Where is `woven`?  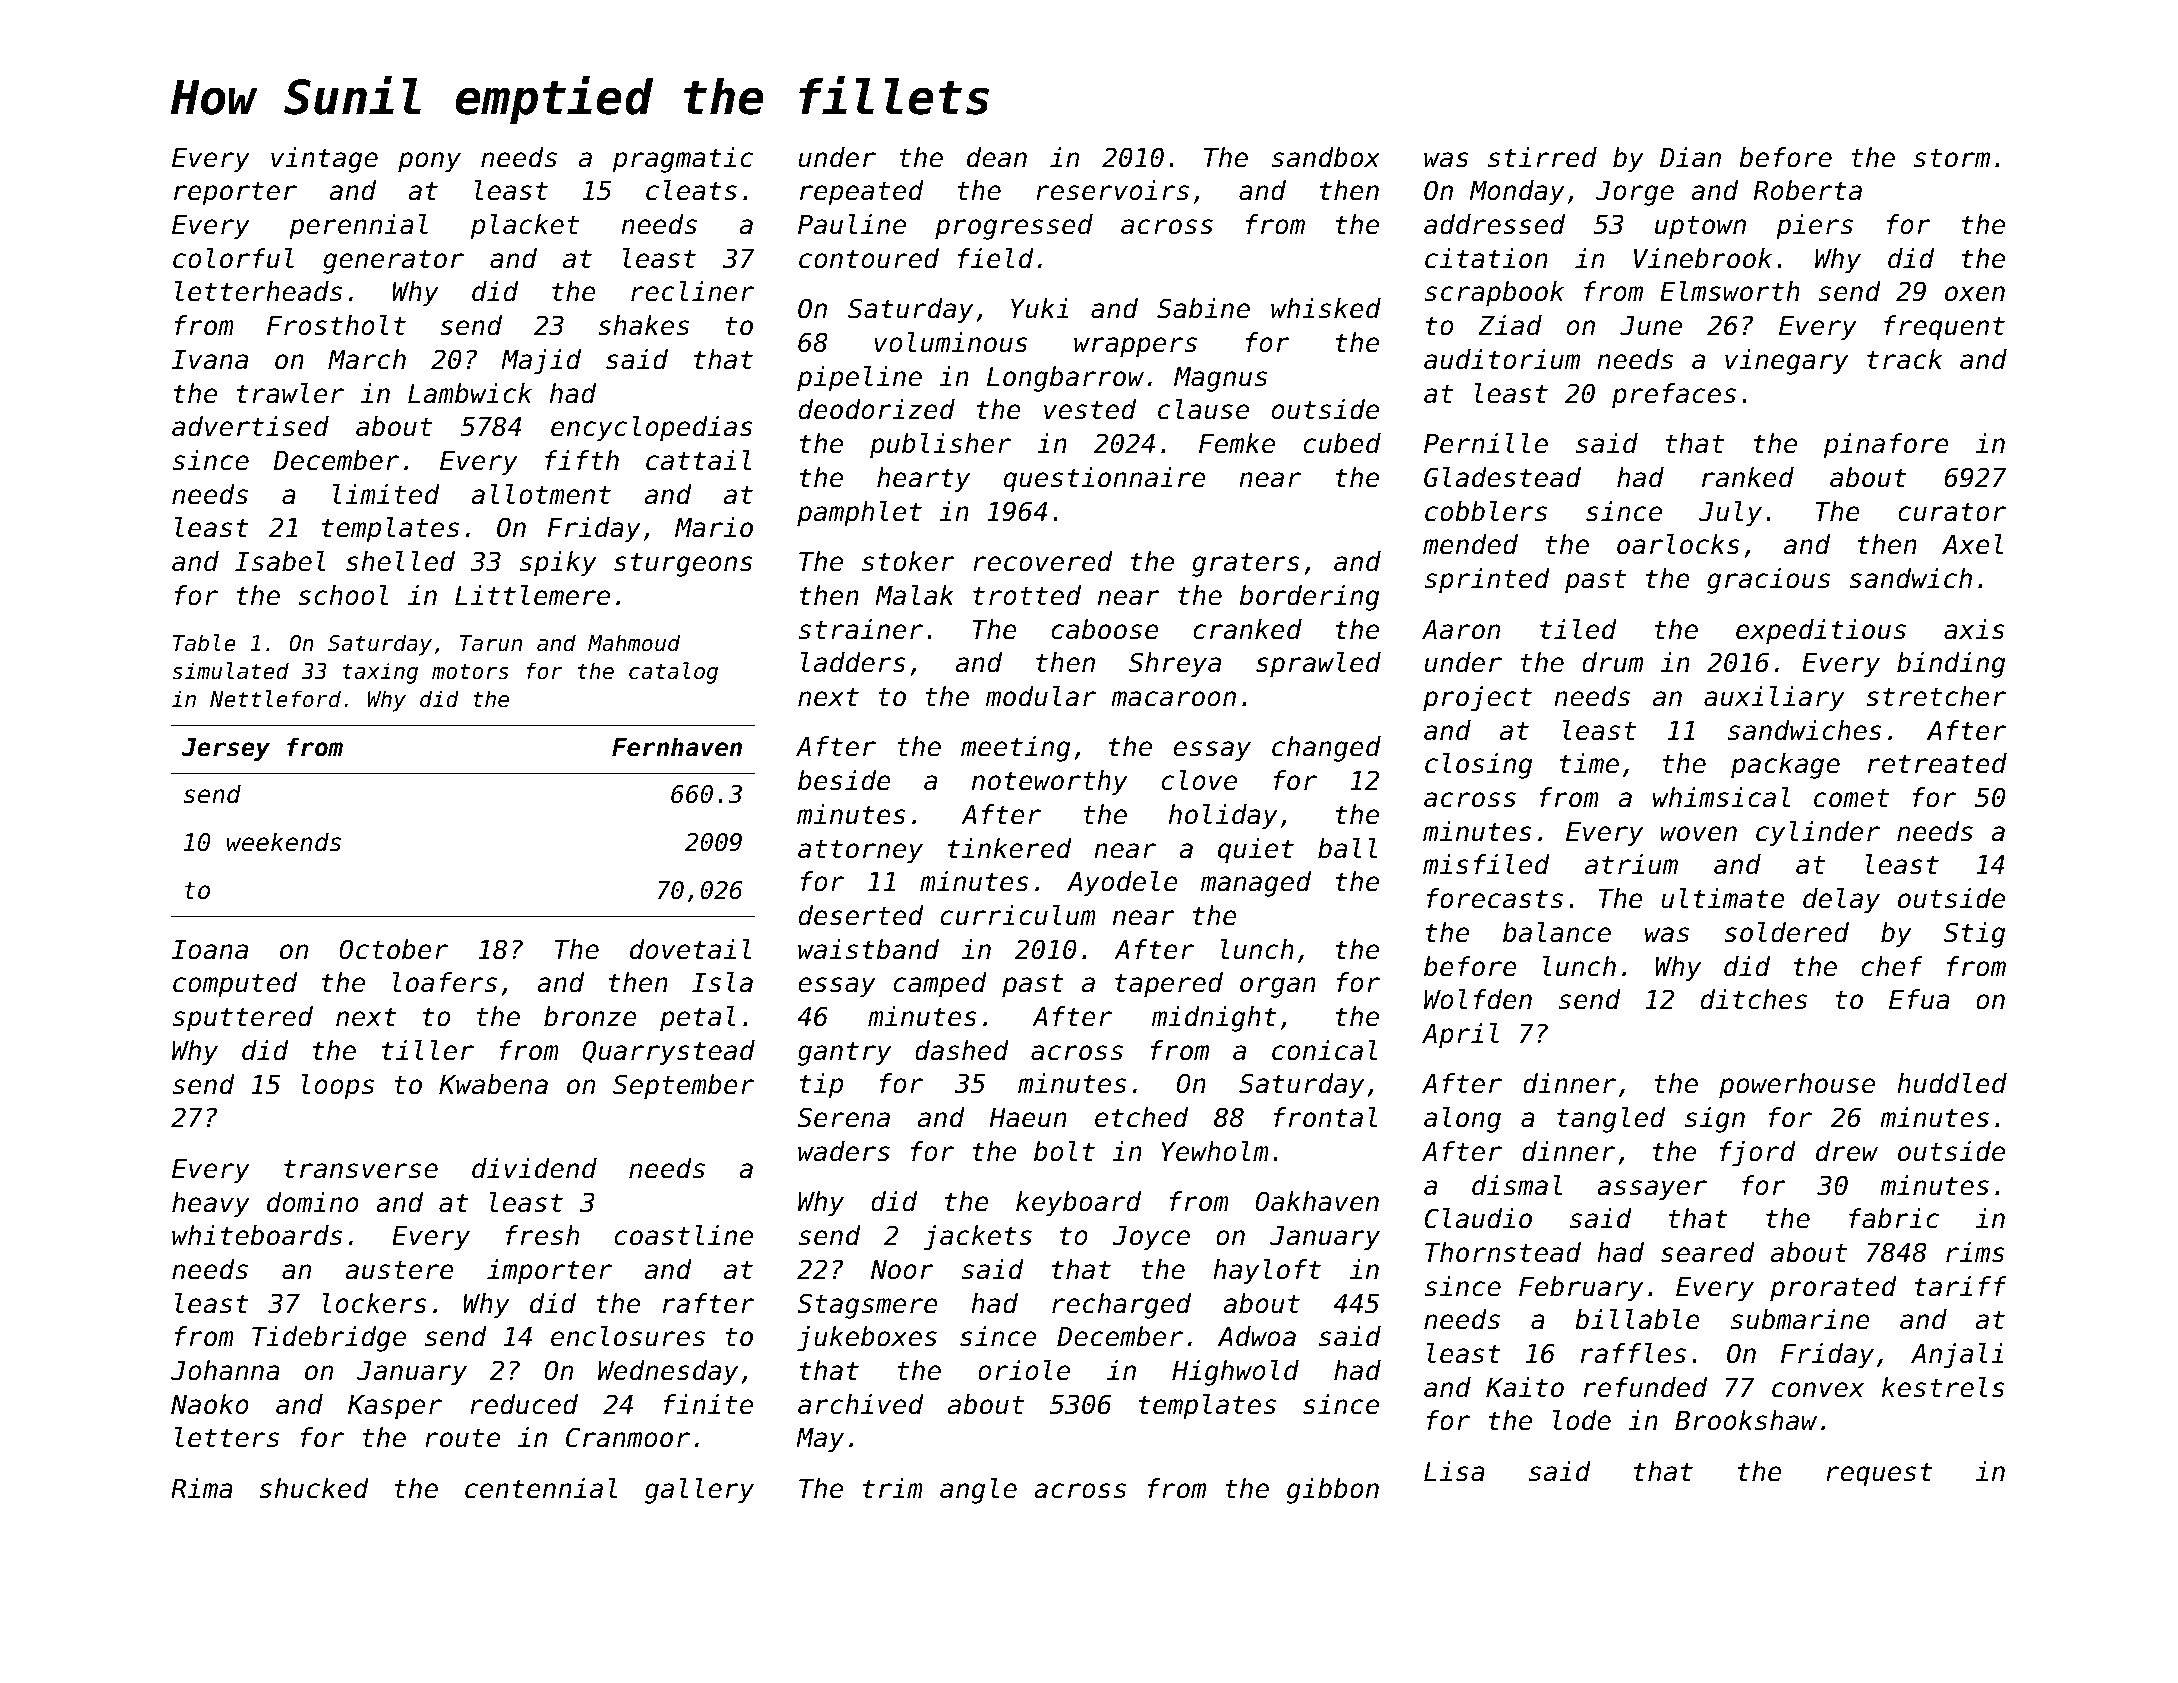 woven is located at coordinates (1699, 834).
